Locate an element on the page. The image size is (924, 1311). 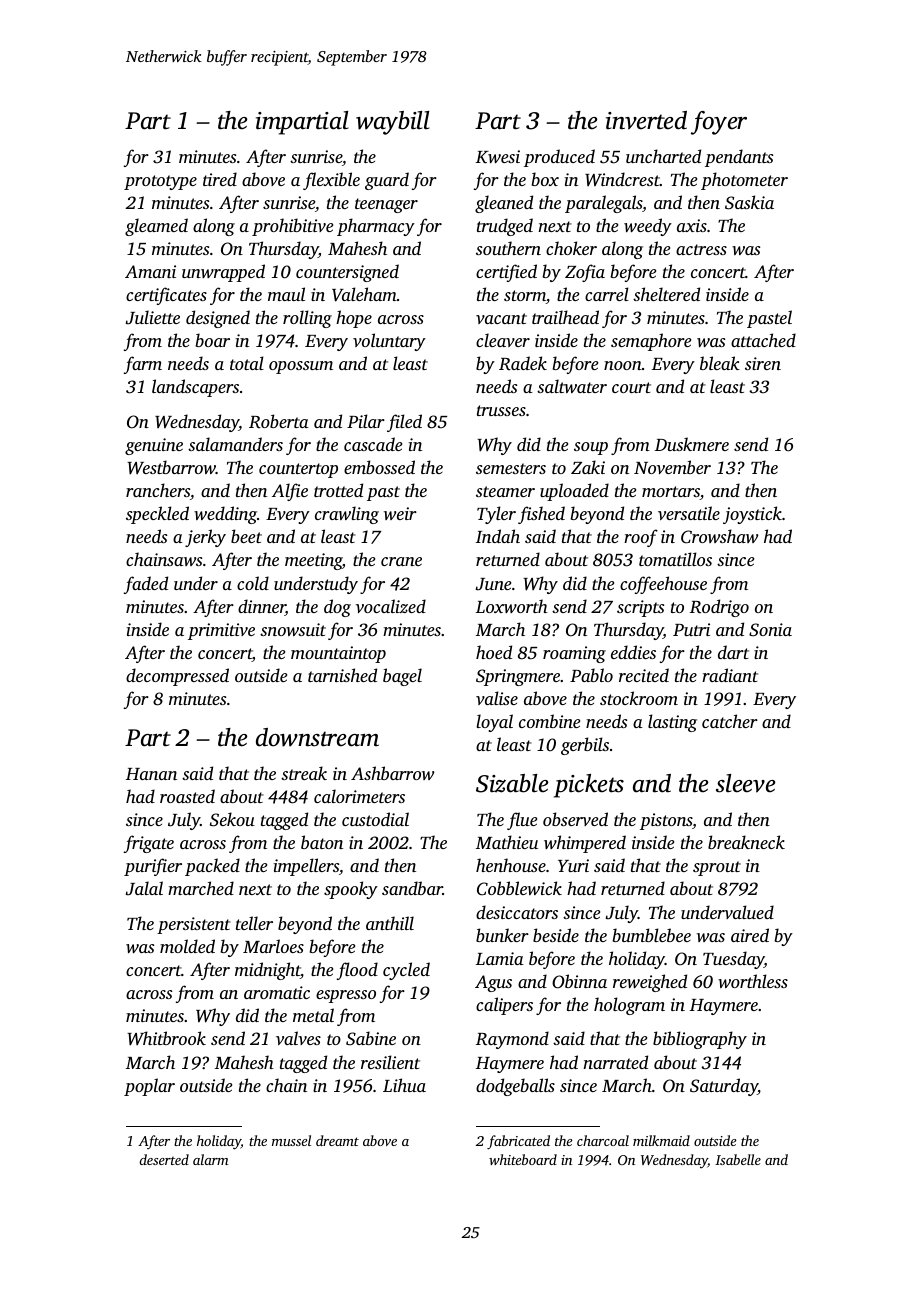
gleamed is located at coordinates (156, 227).
